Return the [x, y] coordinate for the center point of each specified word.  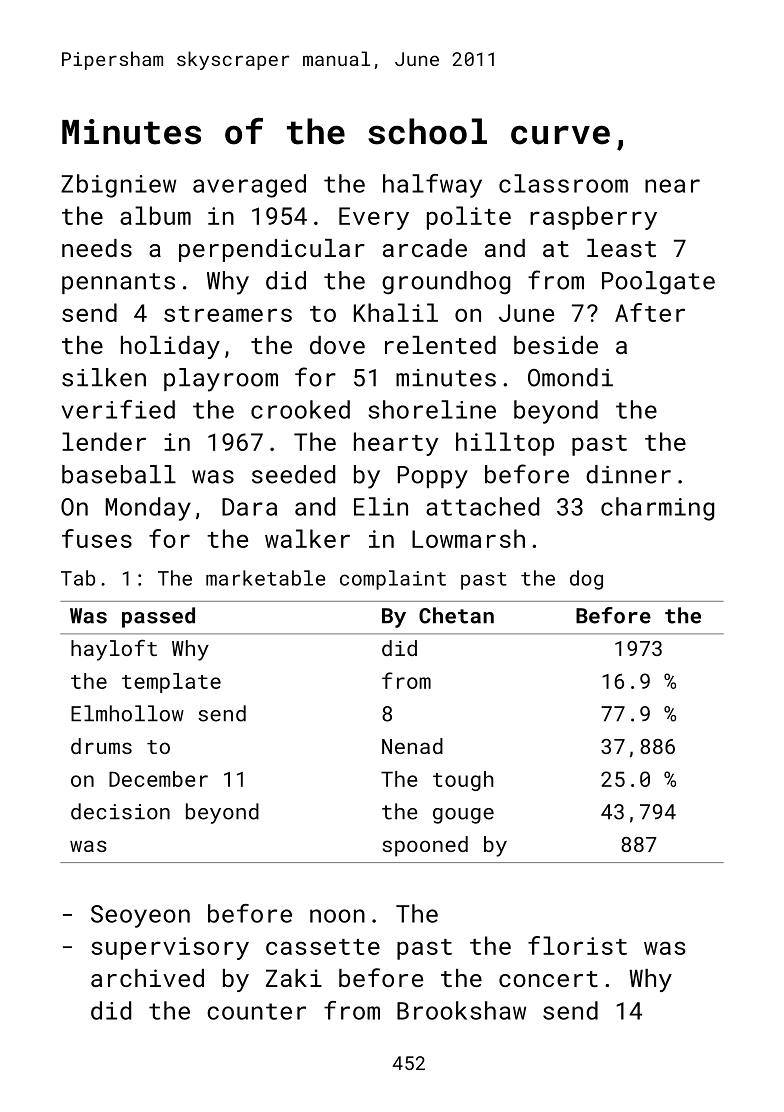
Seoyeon [140, 916]
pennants [118, 283]
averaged [249, 186]
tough [463, 781]
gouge [463, 816]
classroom [563, 183]
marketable [265, 578]
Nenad [412, 746]
